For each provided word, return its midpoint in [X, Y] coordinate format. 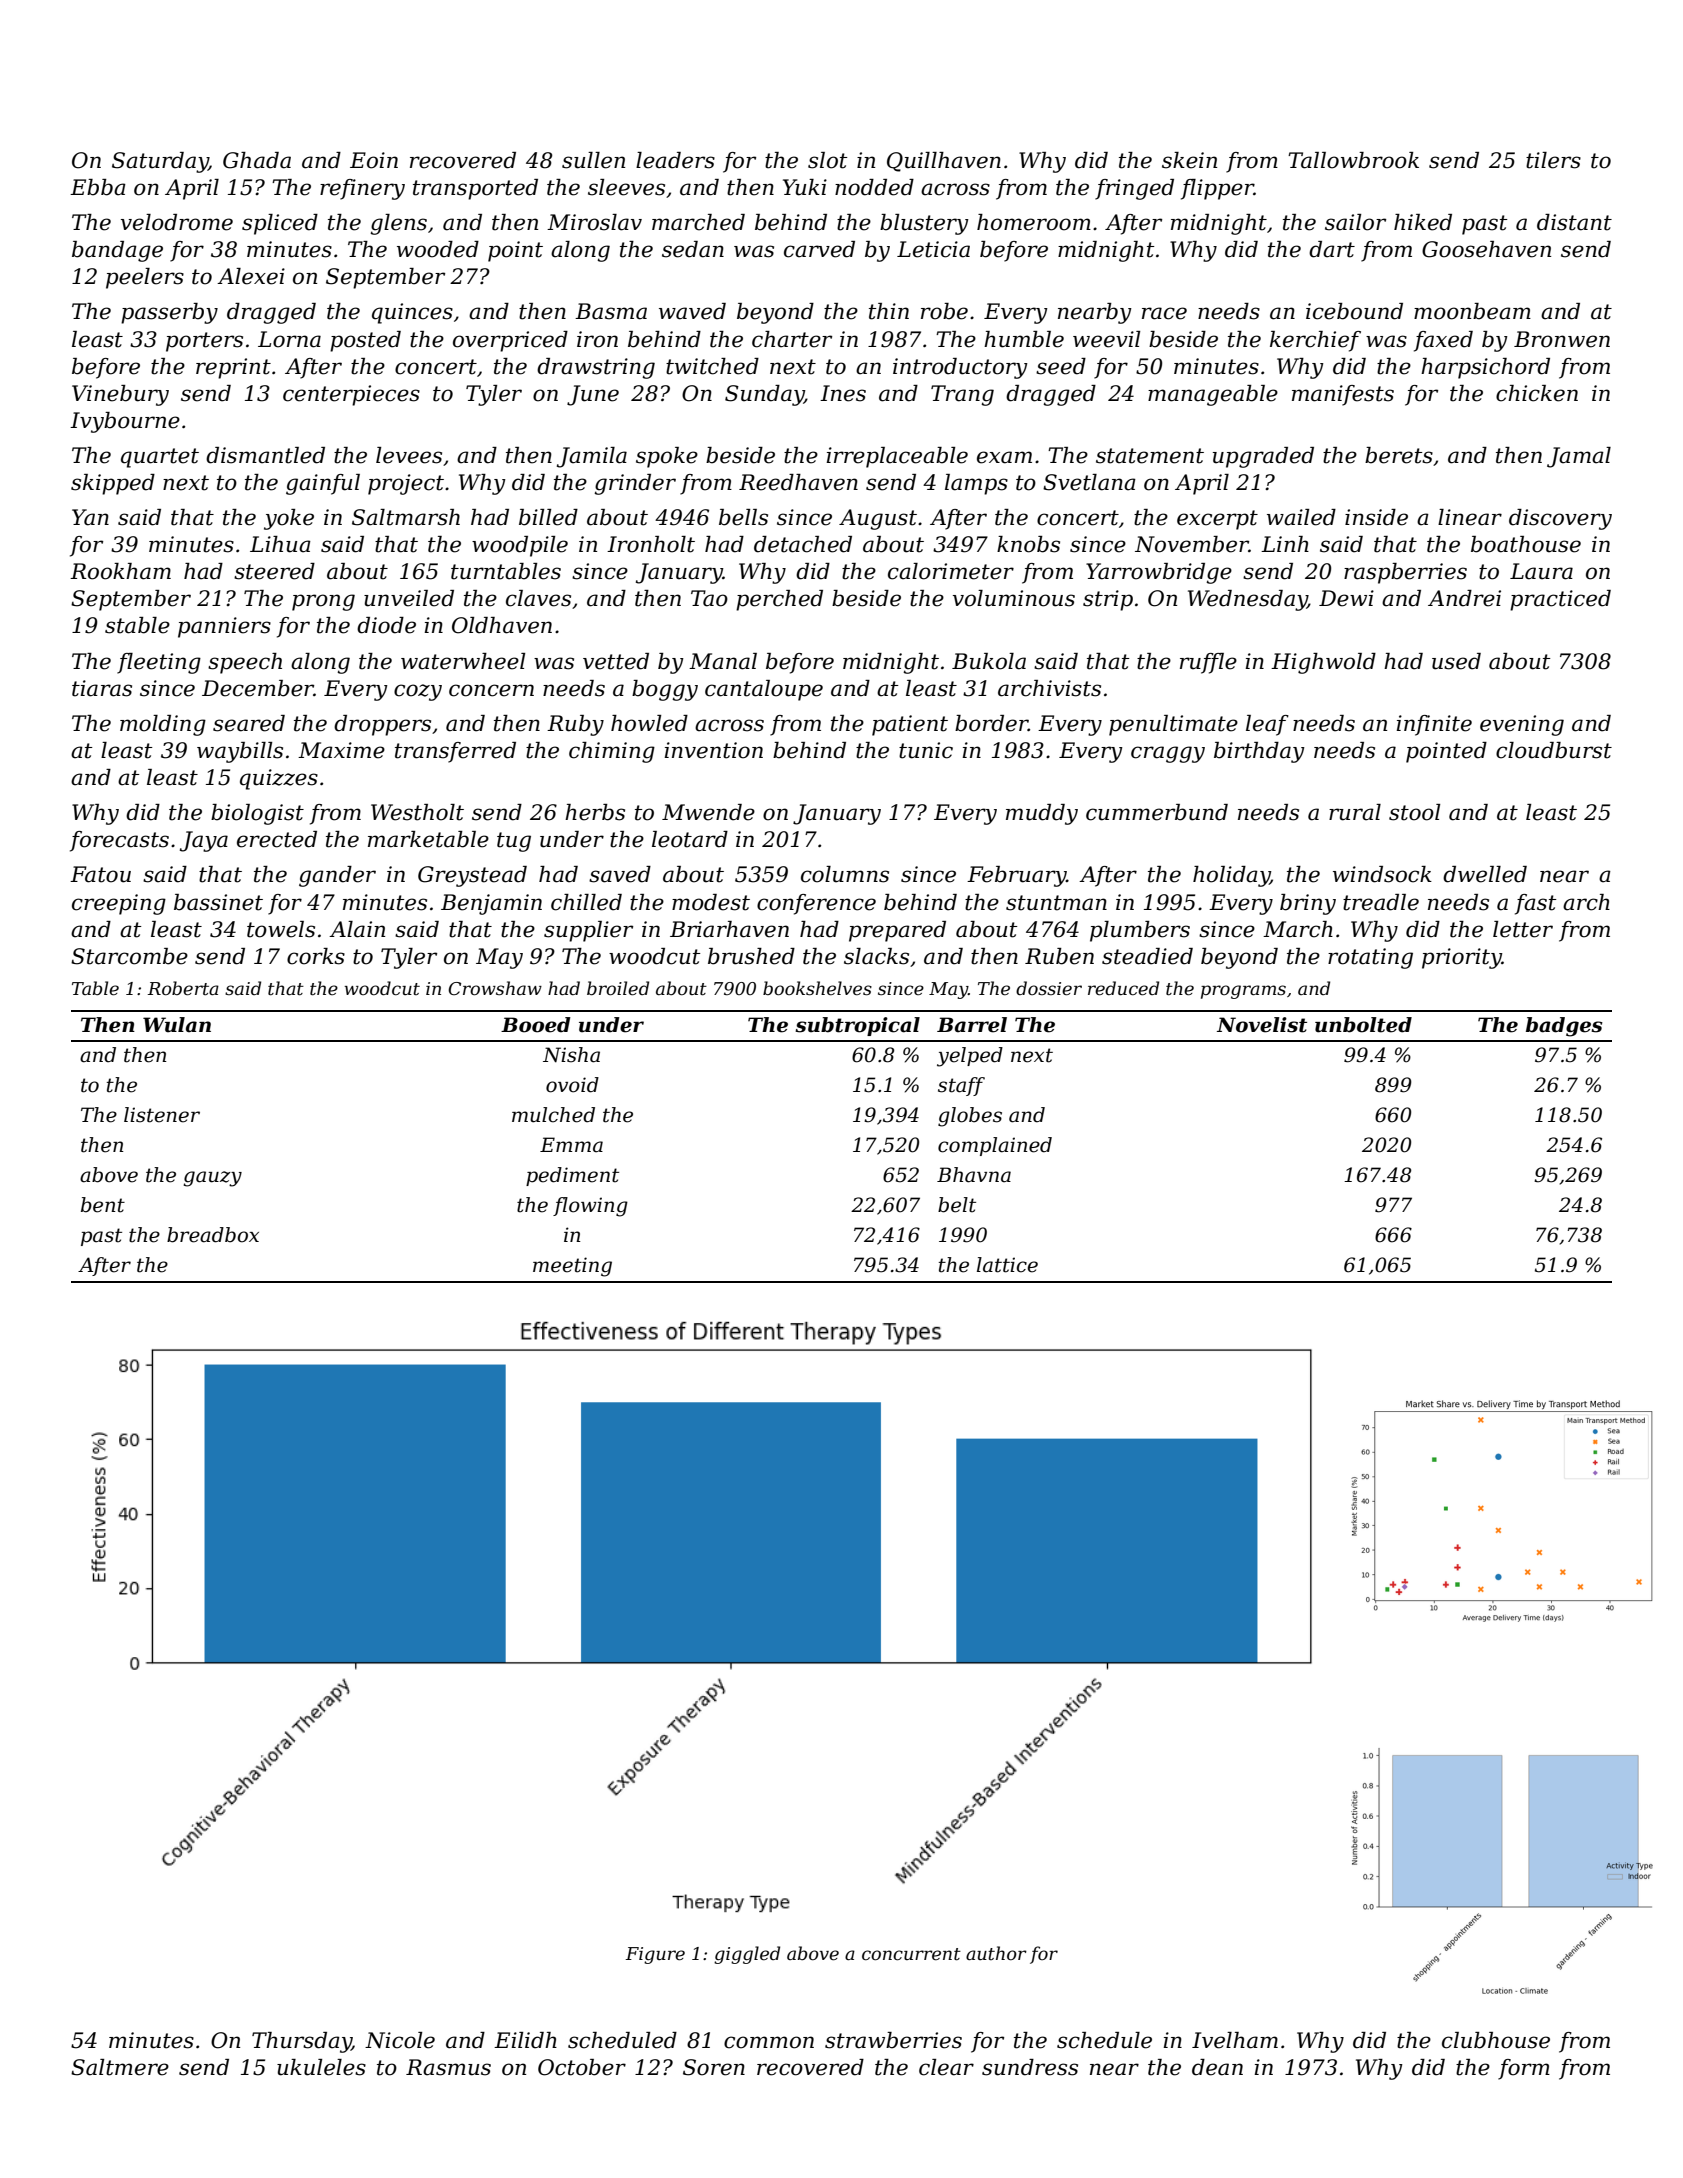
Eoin [374, 160]
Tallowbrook [1353, 160]
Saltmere [120, 2067]
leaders [675, 160]
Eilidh [525, 2040]
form [1524, 2069]
